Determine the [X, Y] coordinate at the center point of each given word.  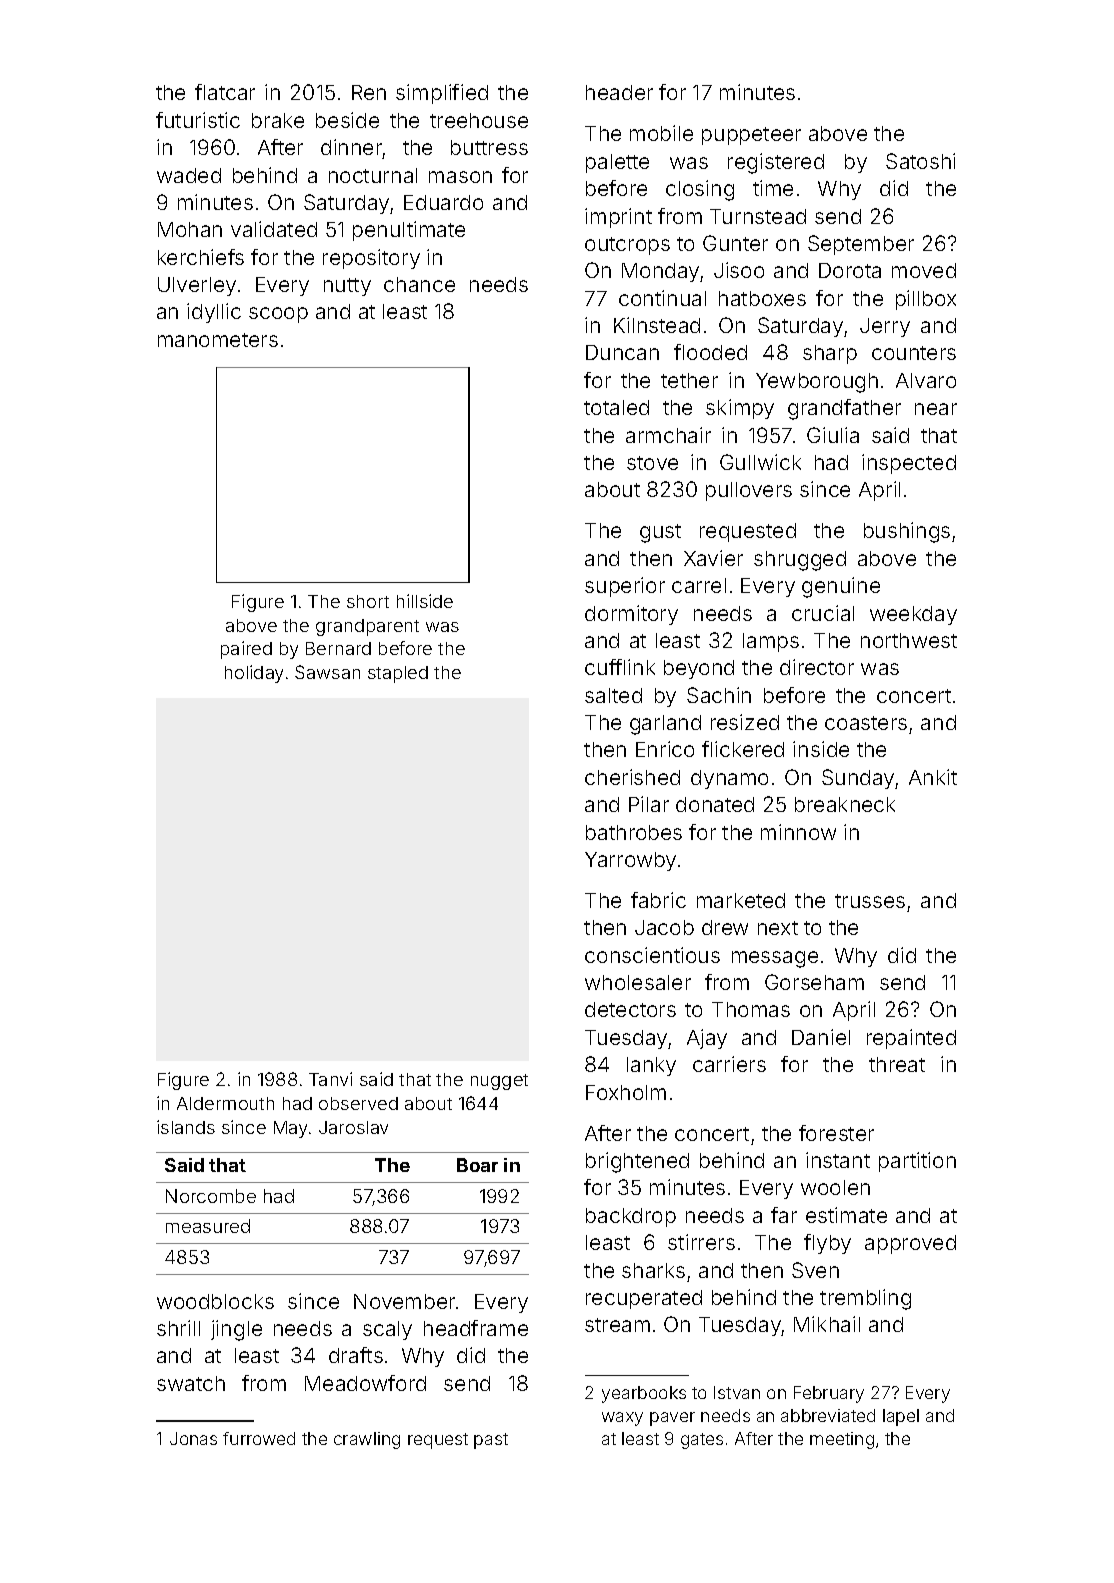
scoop [278, 315]
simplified [442, 94]
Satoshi [920, 161]
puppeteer [751, 136]
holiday [254, 674]
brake [278, 120]
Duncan [622, 352]
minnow [798, 832]
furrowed [259, 1438]
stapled [398, 674]
